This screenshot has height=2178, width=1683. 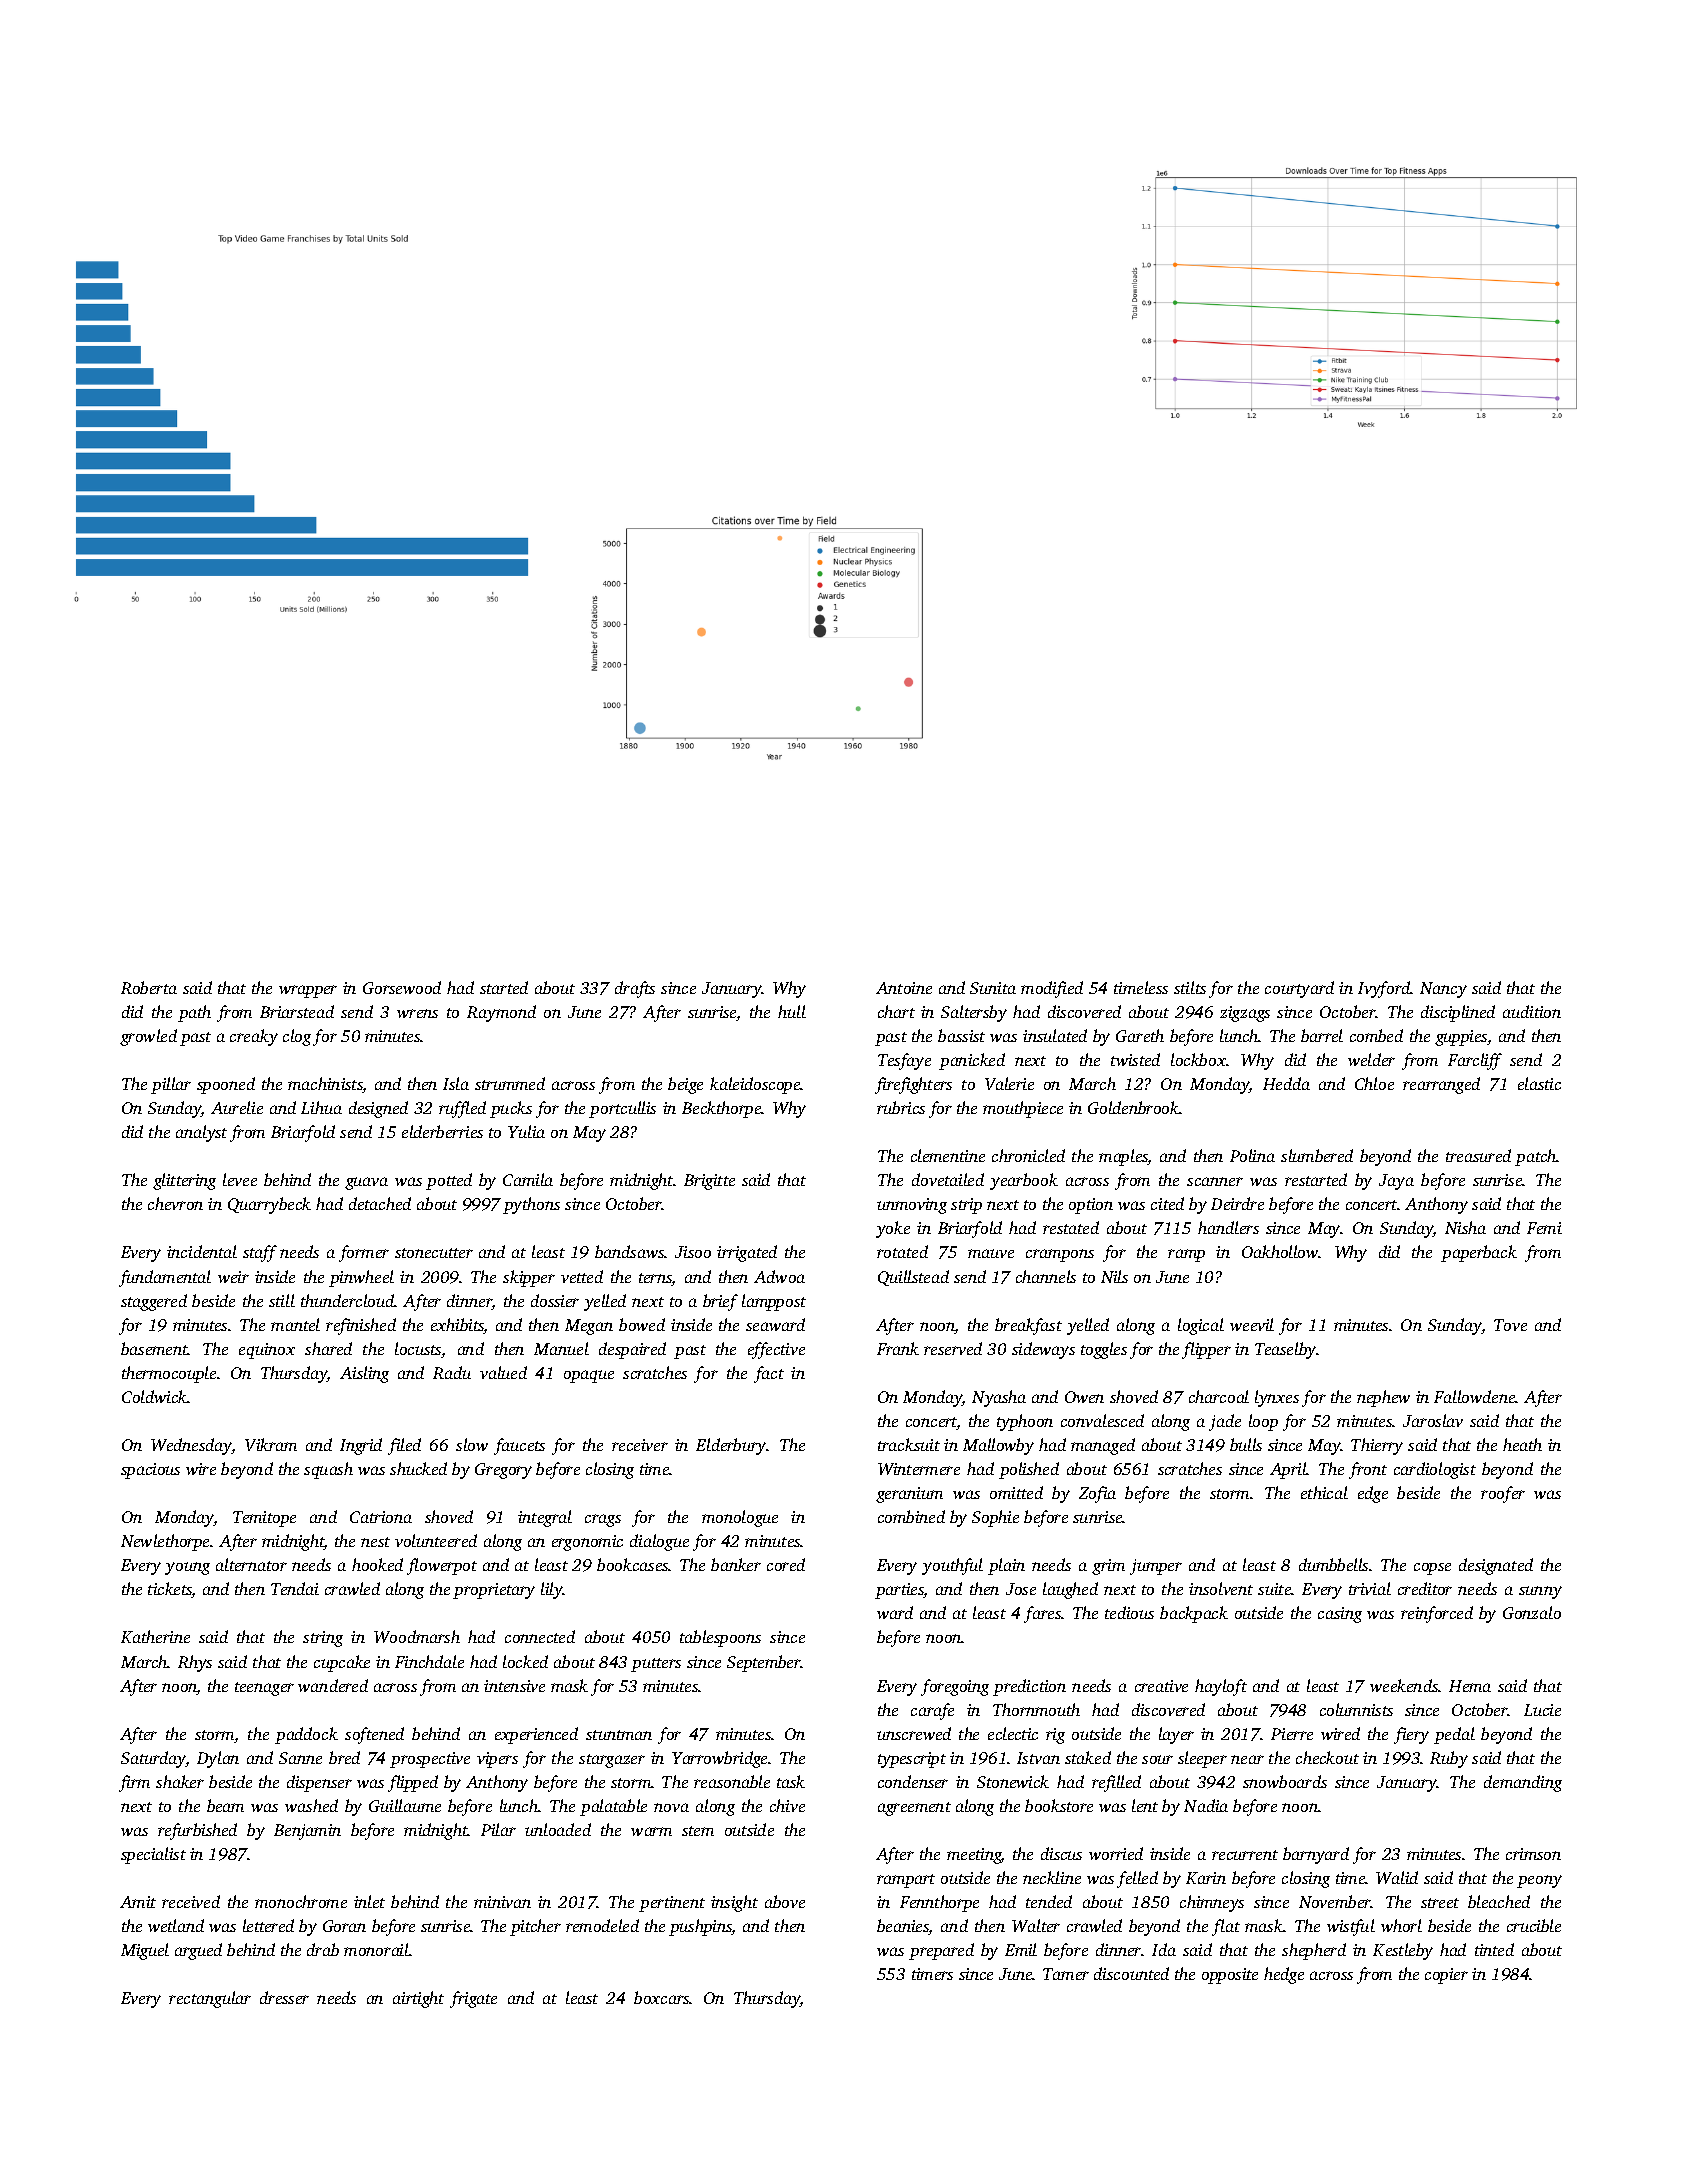 What do you see at coordinates (531, 1205) in the screenshot?
I see `pythons` at bounding box center [531, 1205].
